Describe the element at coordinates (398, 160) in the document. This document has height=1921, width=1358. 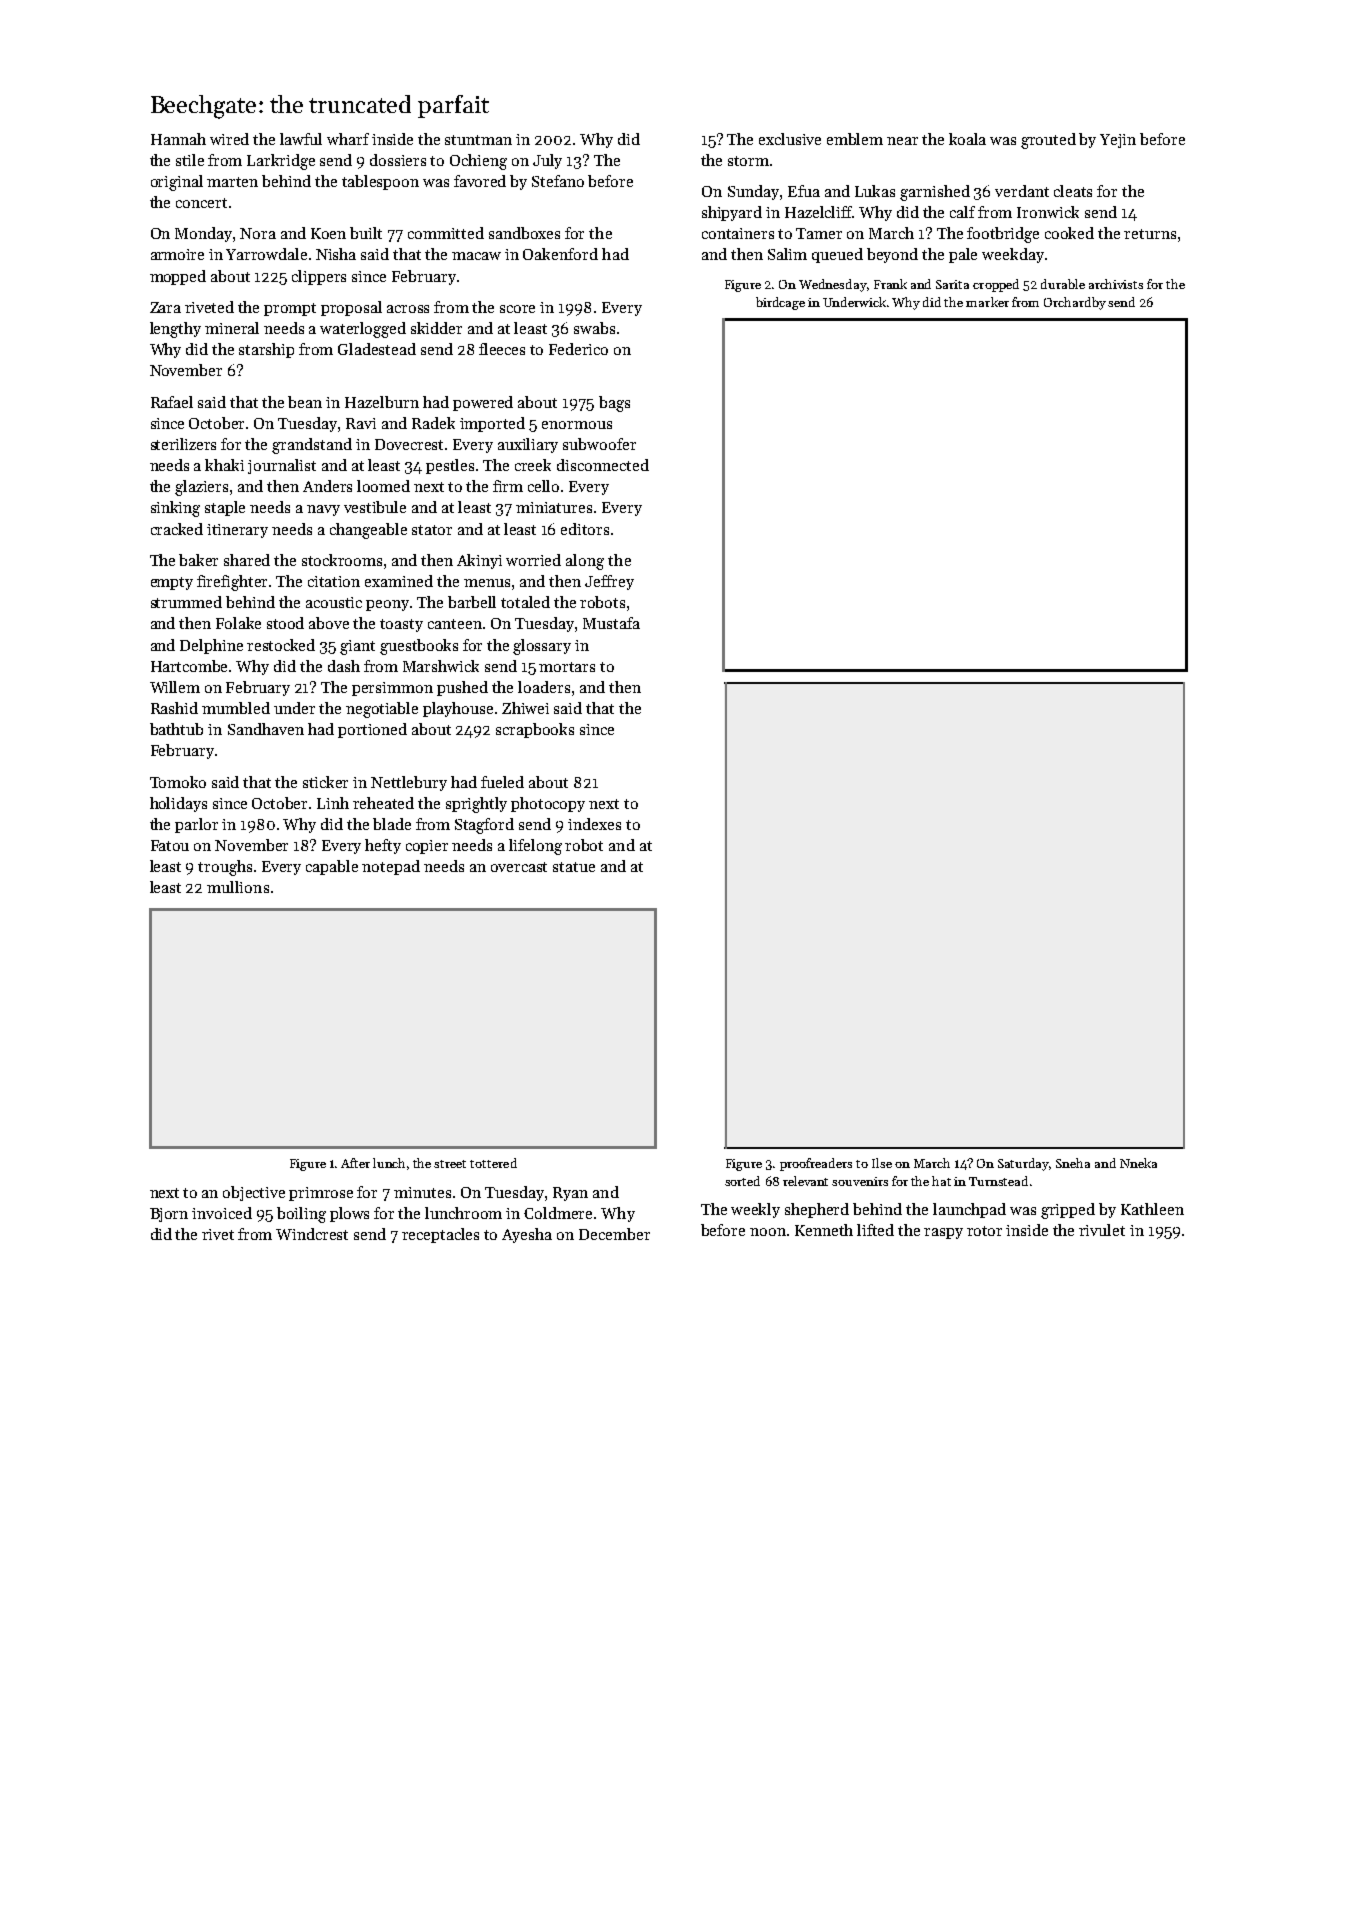
I see `dossiers` at that location.
